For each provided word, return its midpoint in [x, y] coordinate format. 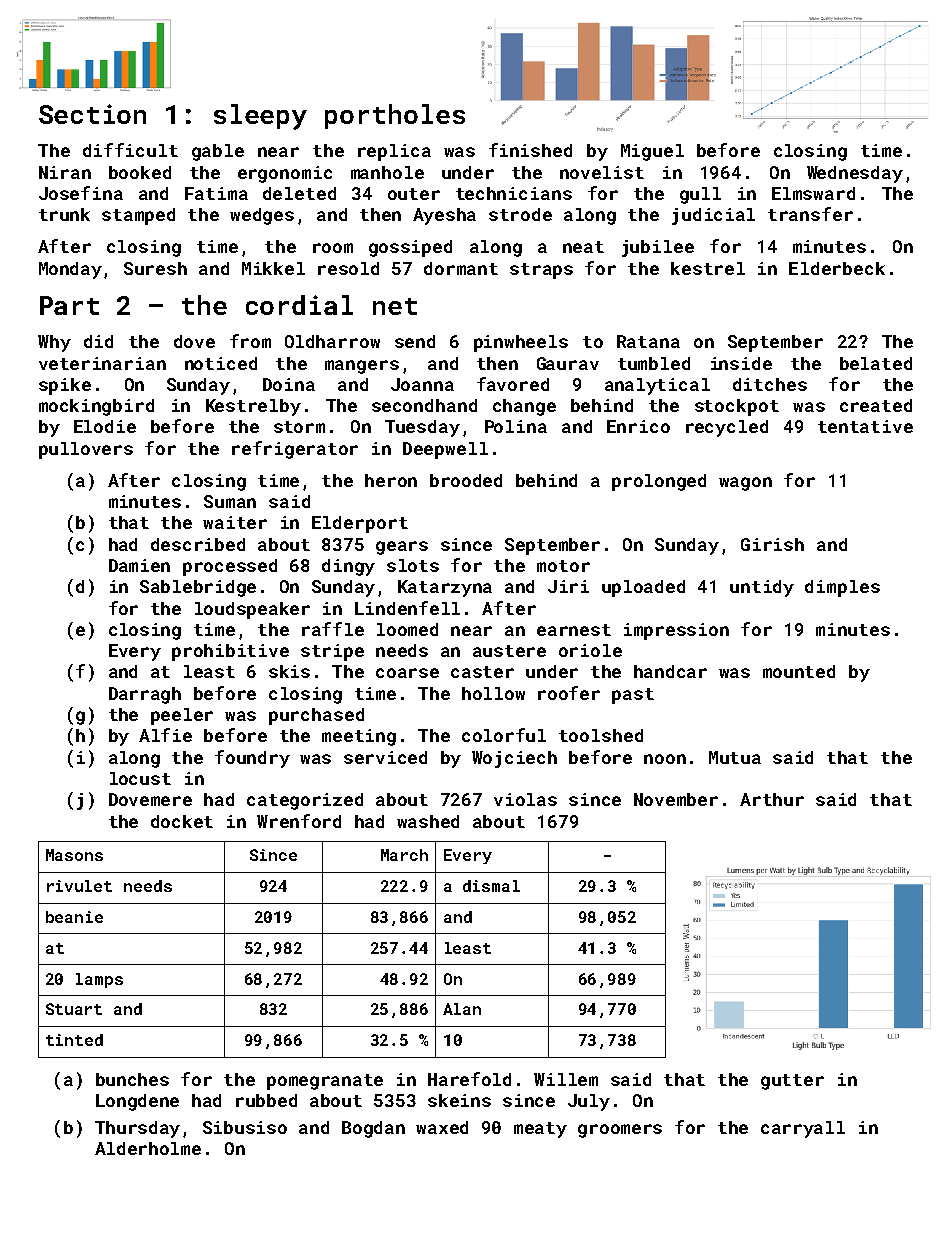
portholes [395, 116]
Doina [289, 384]
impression [676, 631]
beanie [74, 917]
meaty [540, 1130]
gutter [792, 1082]
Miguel [652, 152]
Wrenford [299, 821]
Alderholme [148, 1148]
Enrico [638, 426]
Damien [139, 565]
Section [92, 114]
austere [509, 651]
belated [876, 363]
